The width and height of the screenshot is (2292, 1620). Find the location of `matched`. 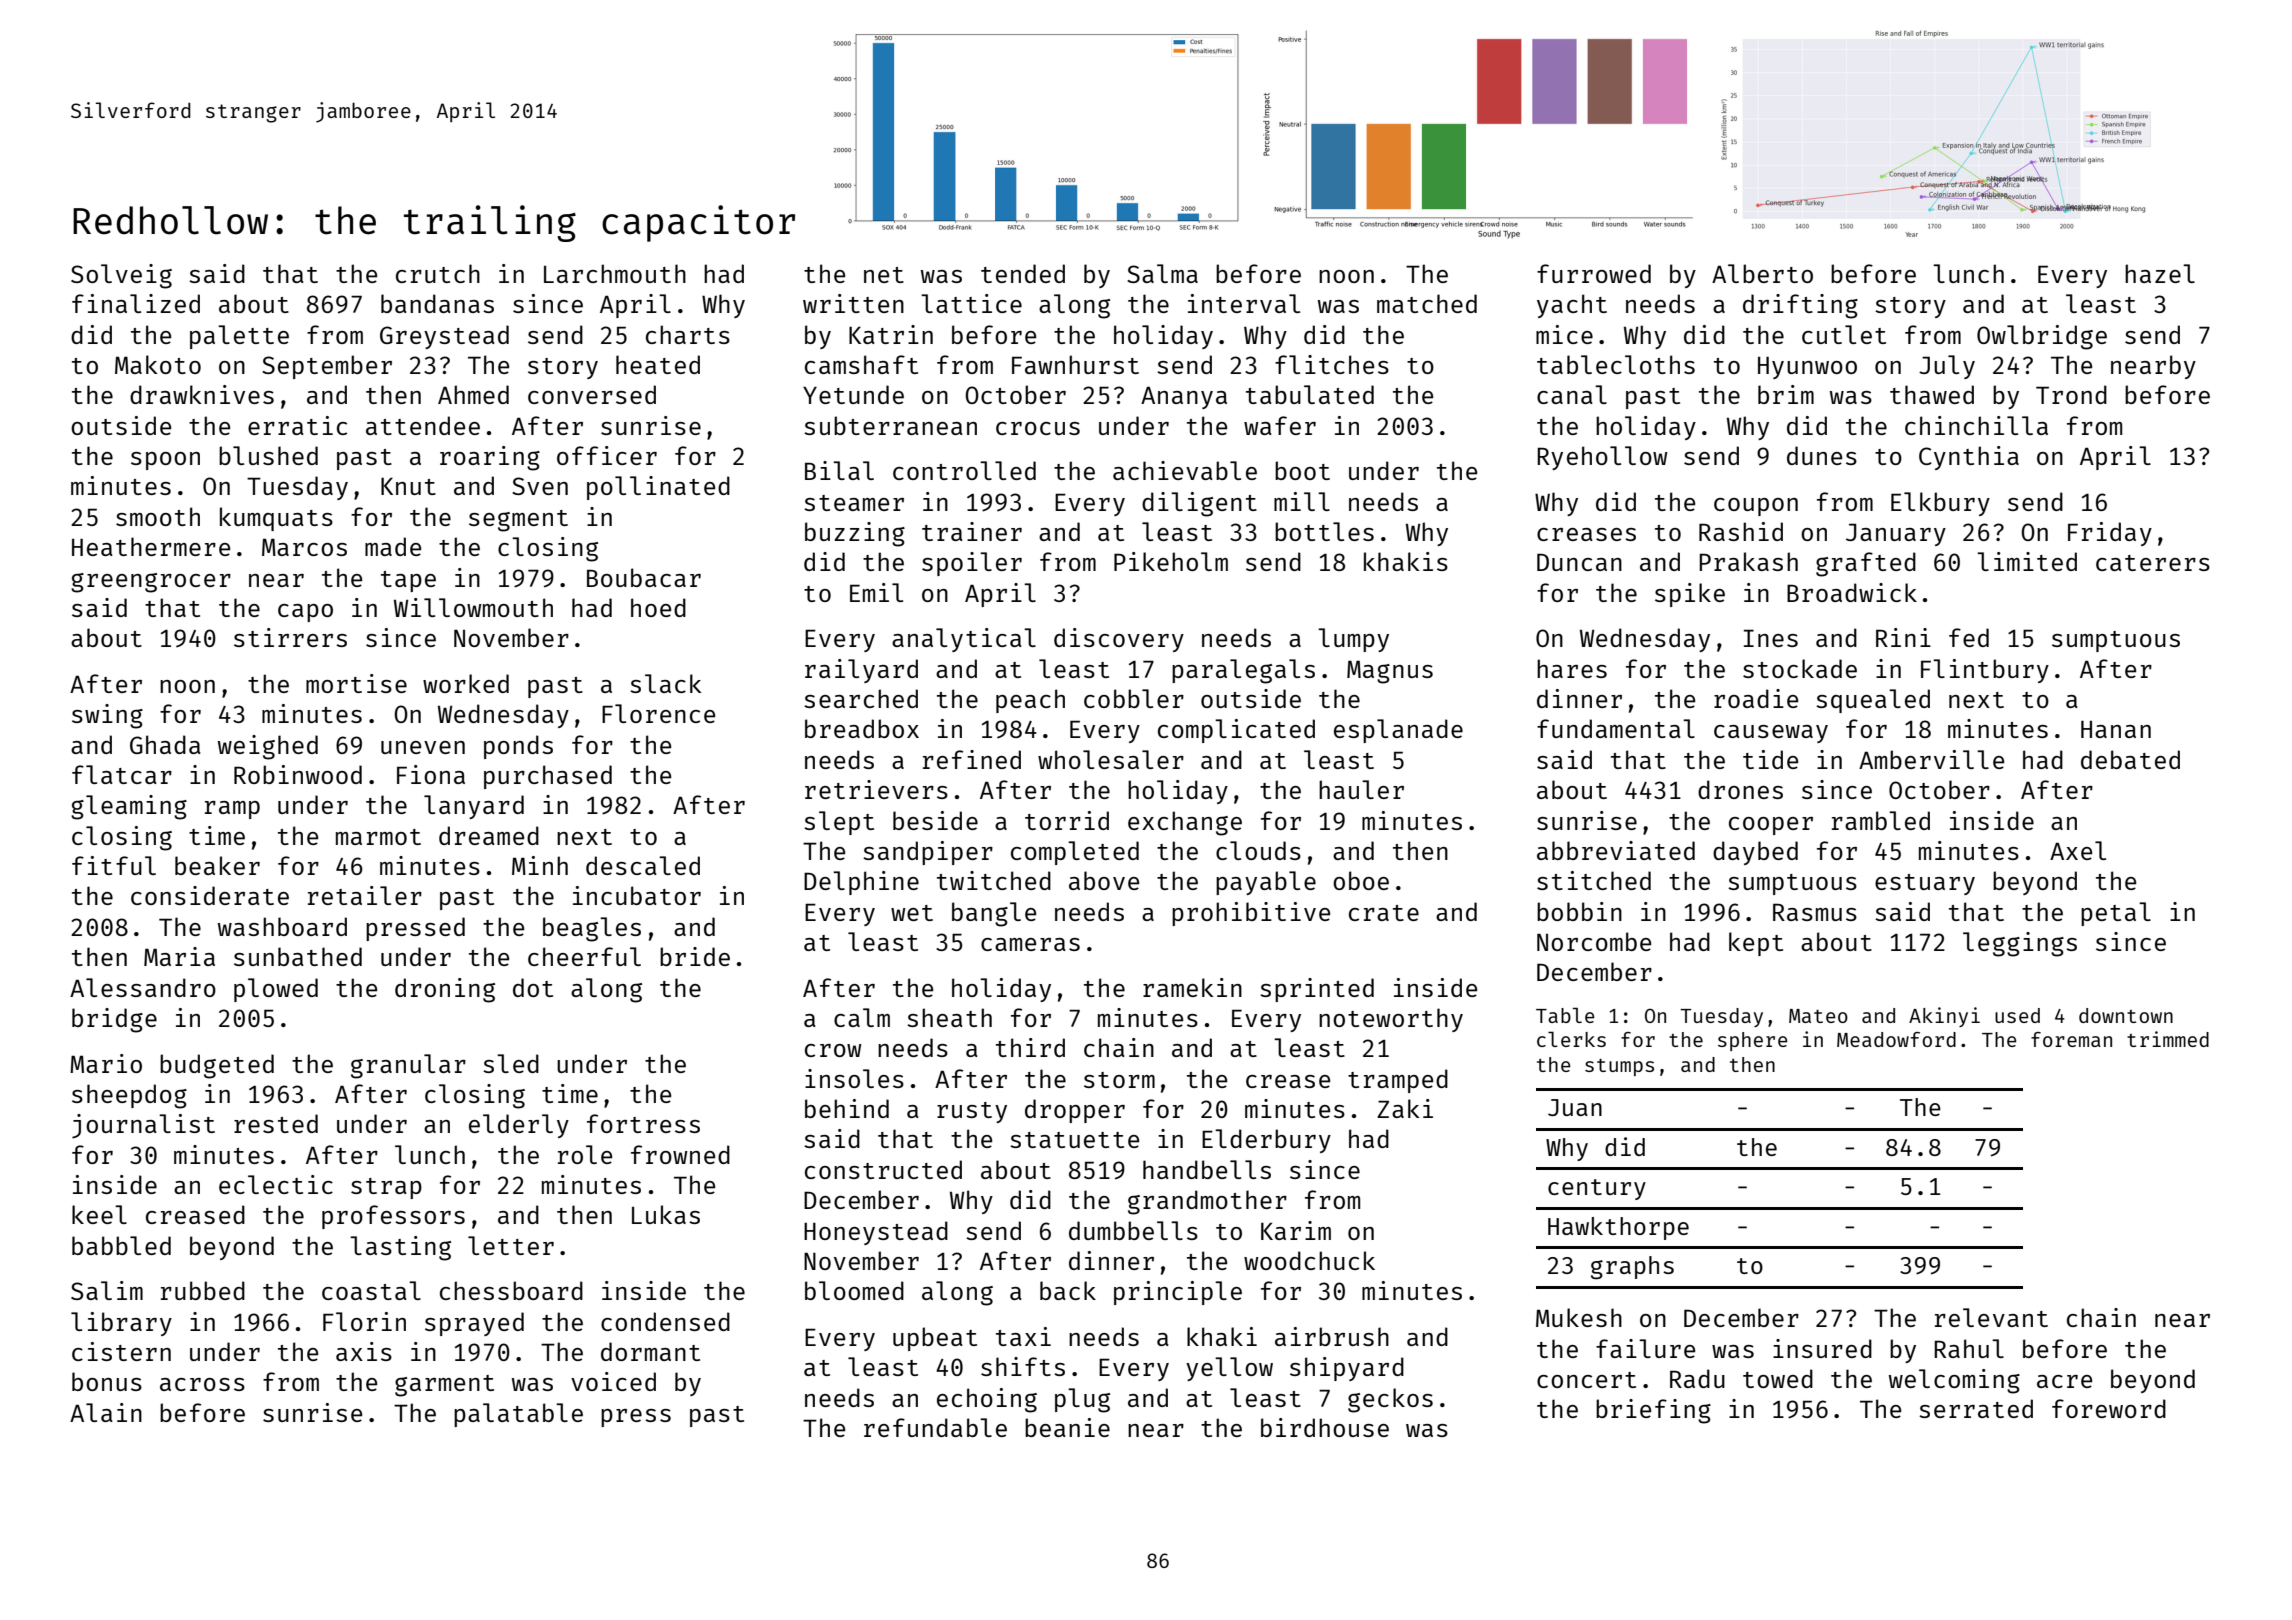

matched is located at coordinates (1427, 303).
